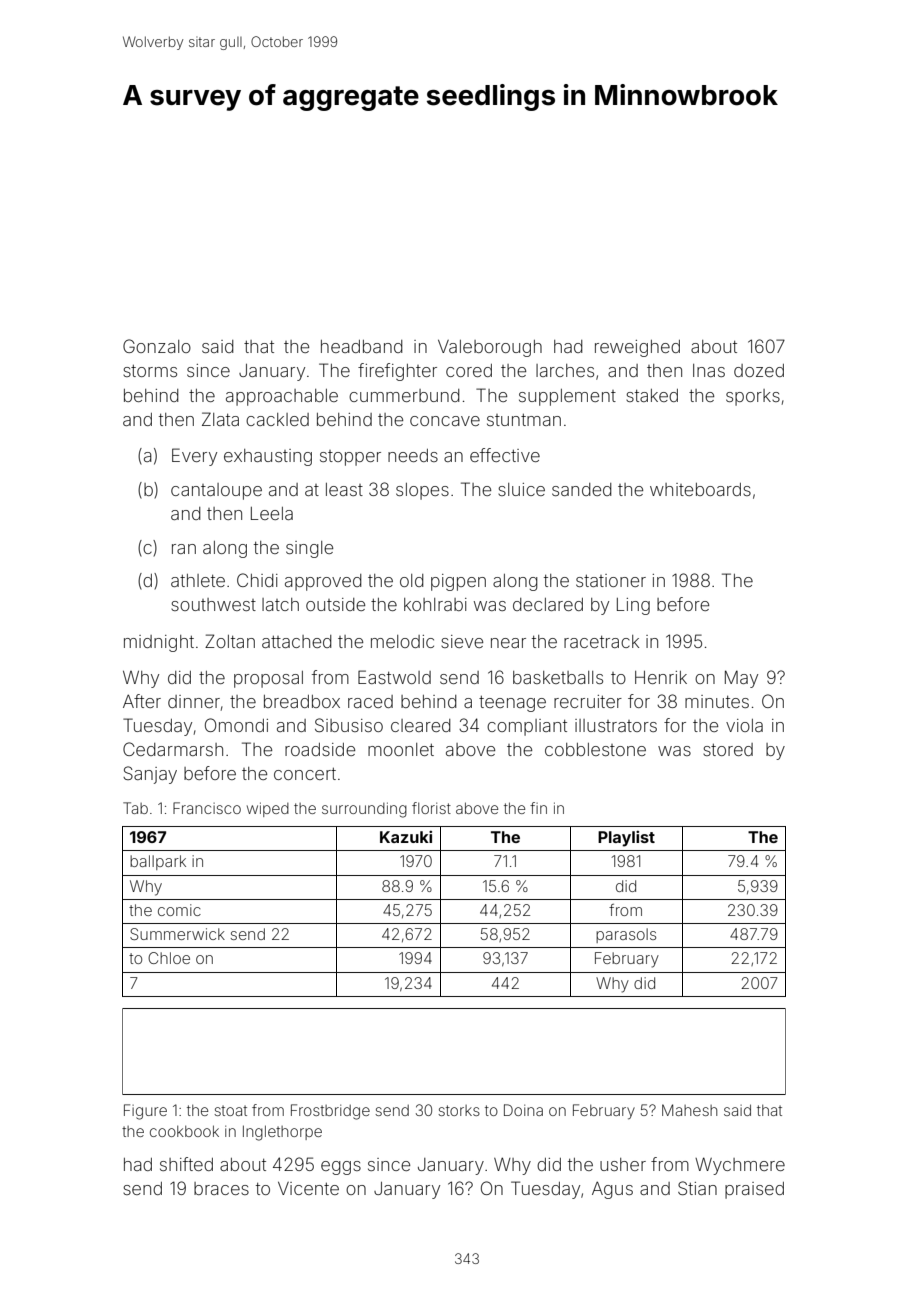  What do you see at coordinates (179, 910) in the page?
I see `comic` at bounding box center [179, 910].
